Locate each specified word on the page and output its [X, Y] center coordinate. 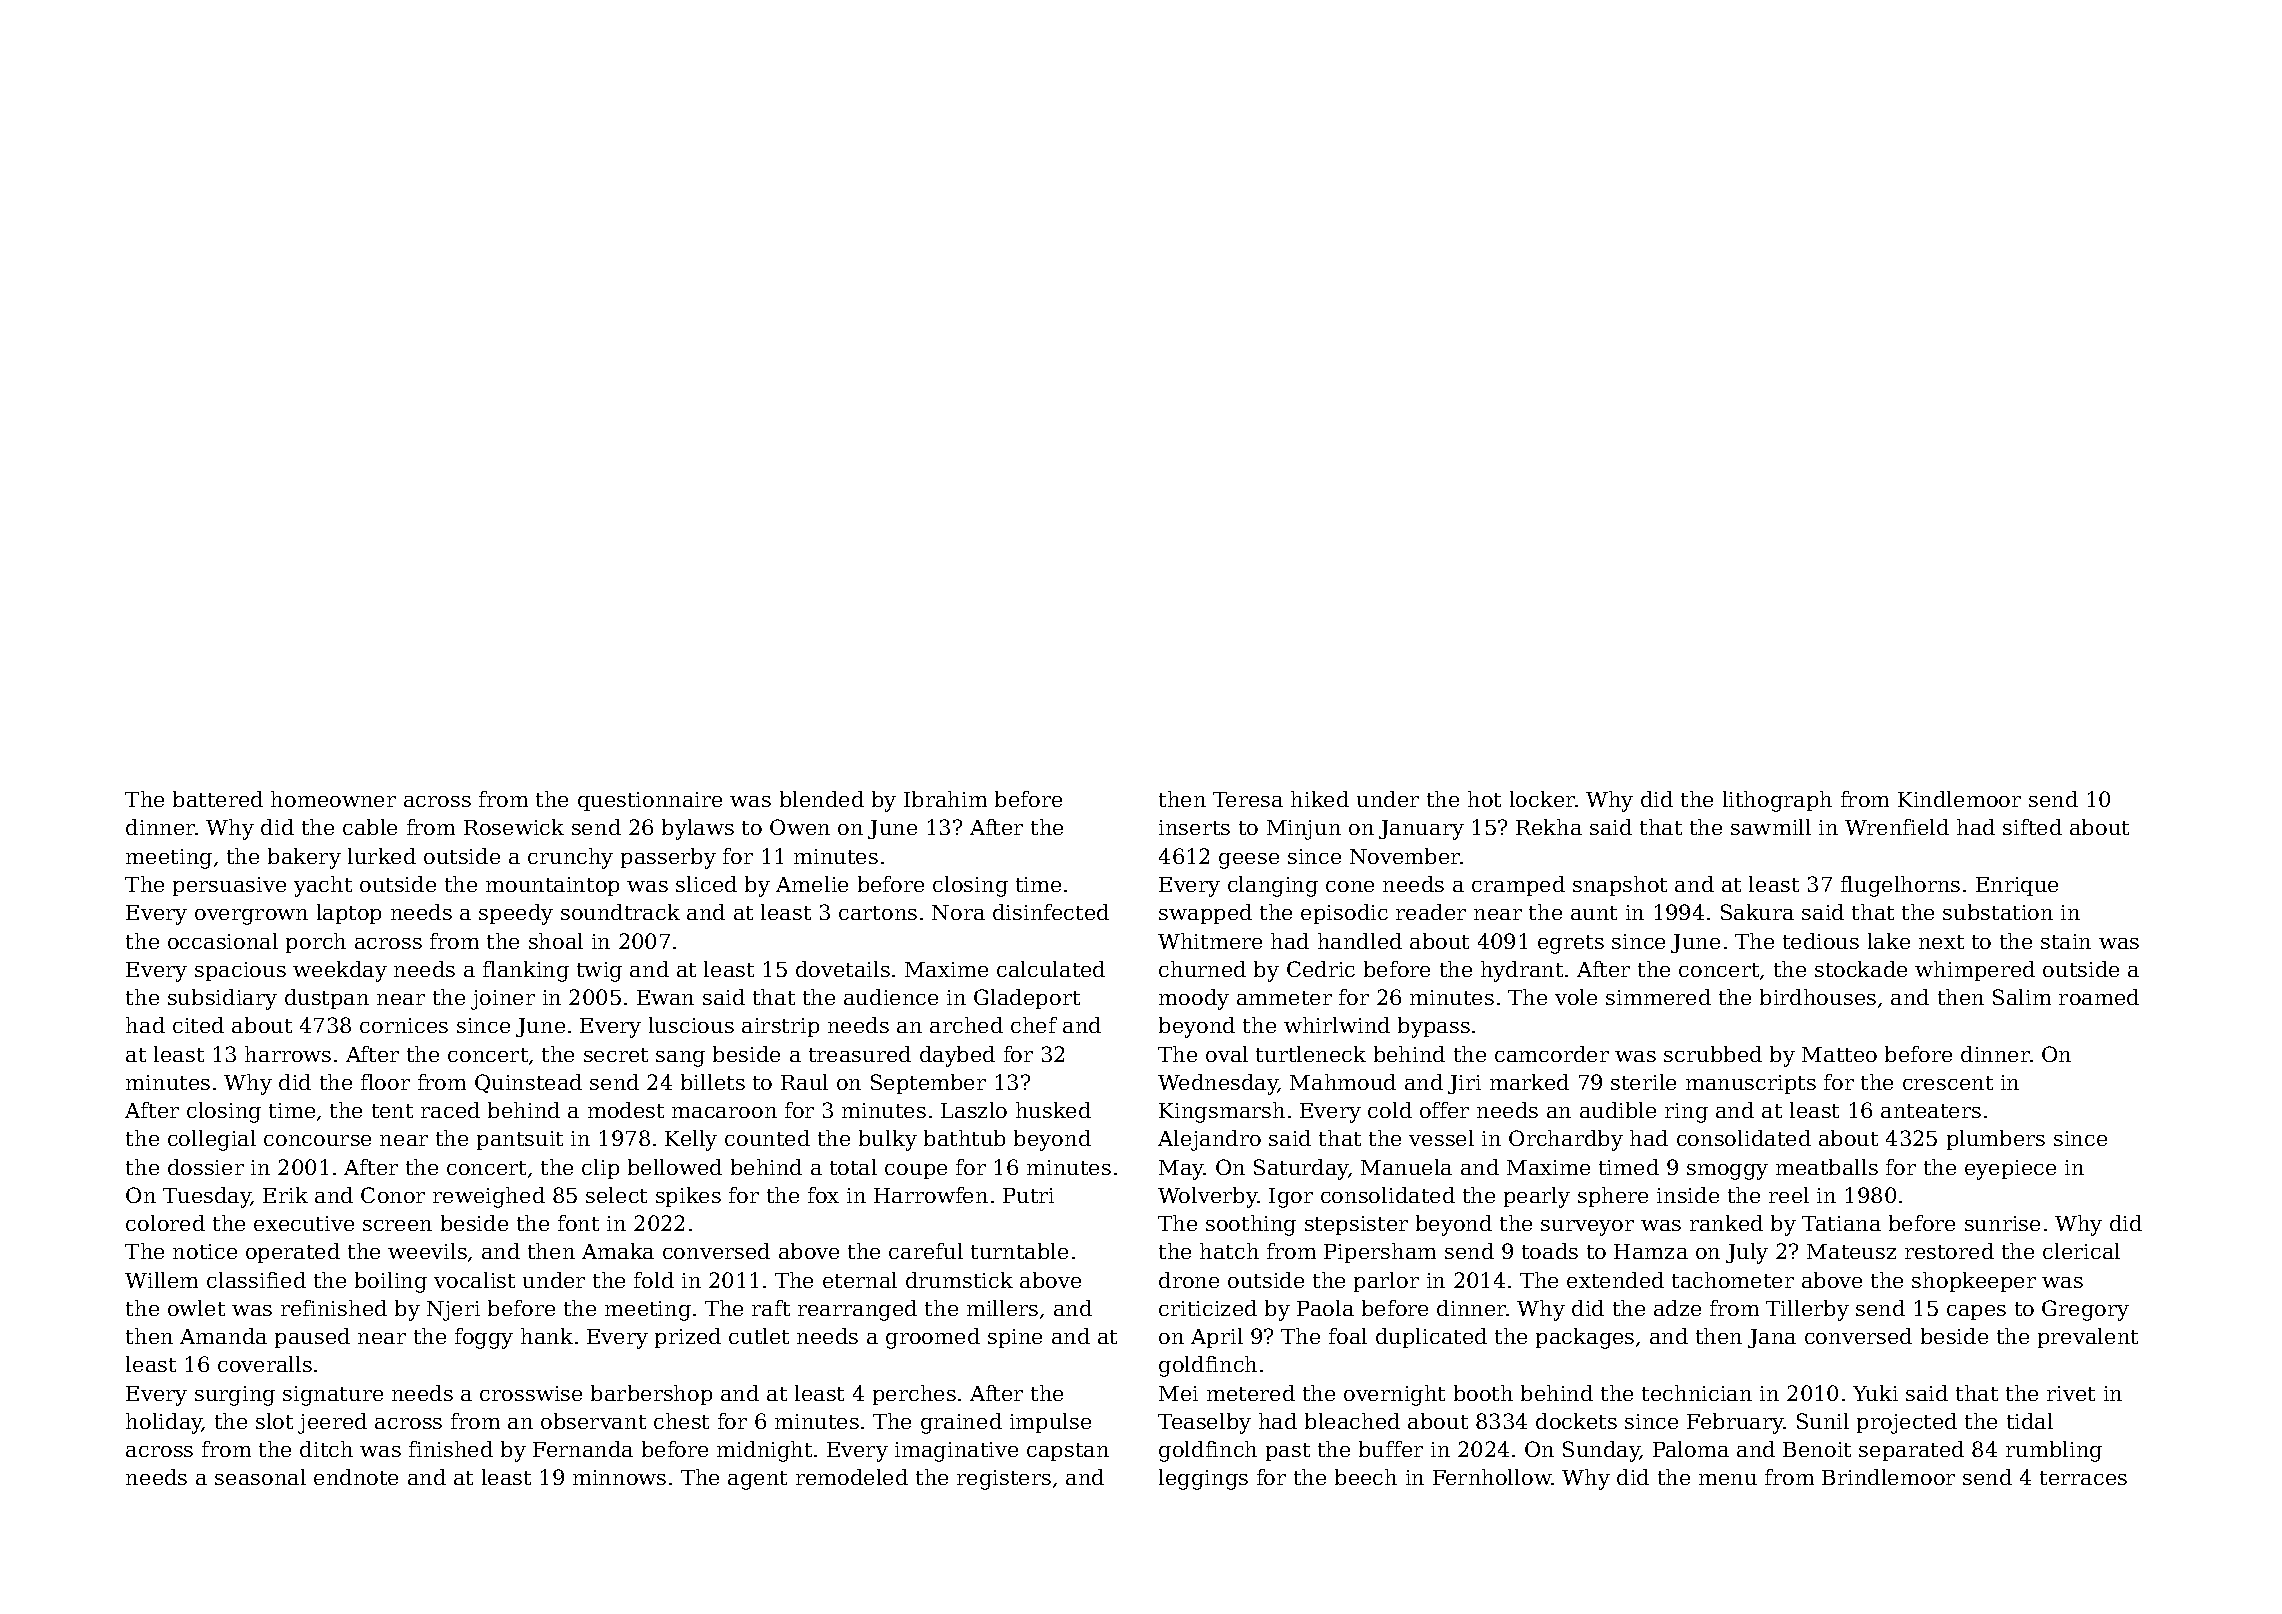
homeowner [333, 799]
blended [822, 799]
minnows [619, 1477]
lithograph [1777, 801]
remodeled [852, 1477]
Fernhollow [1492, 1477]
